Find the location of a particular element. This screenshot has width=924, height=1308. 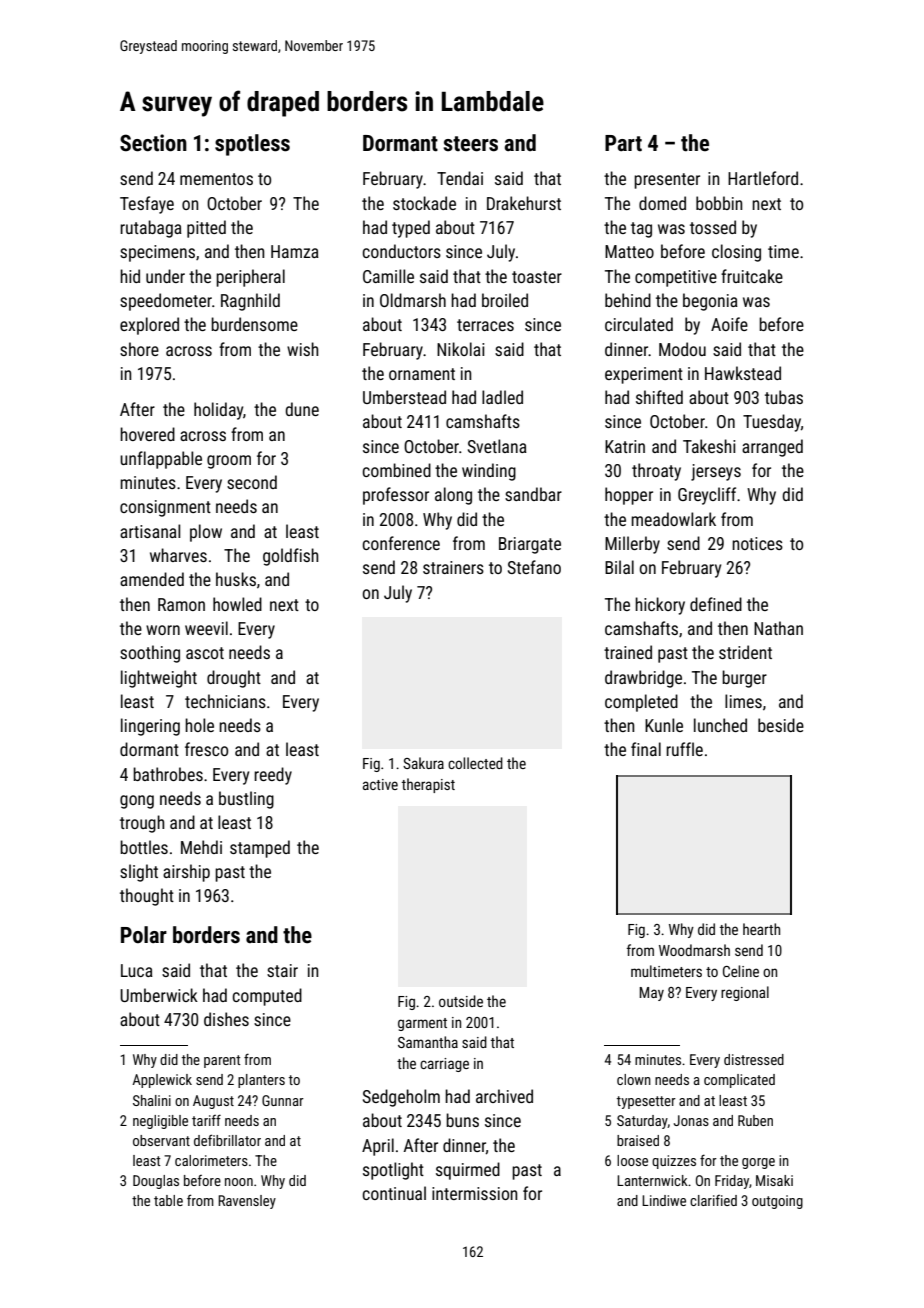

active is located at coordinates (380, 784).
